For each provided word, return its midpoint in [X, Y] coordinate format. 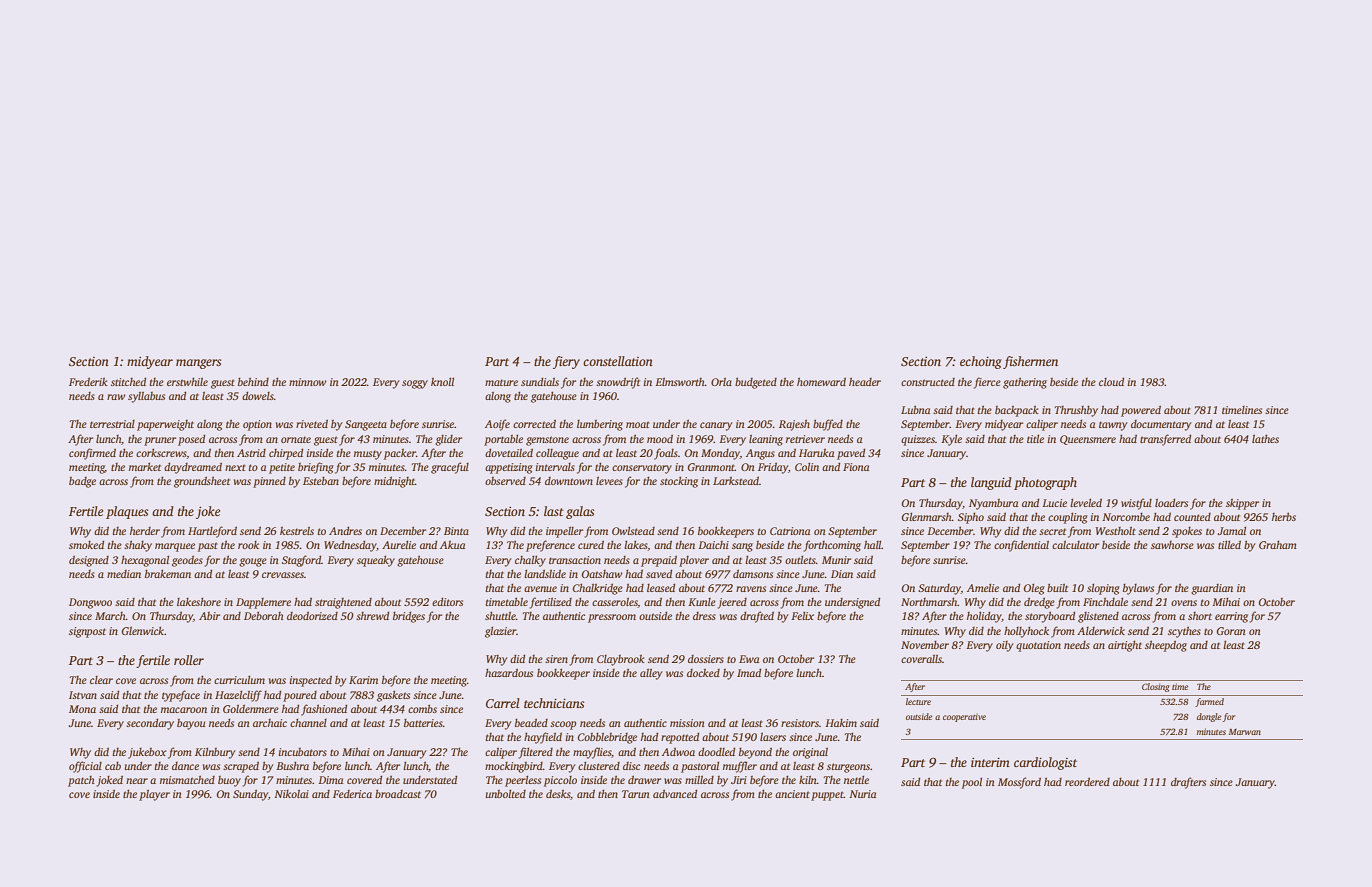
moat [638, 424]
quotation [1038, 646]
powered [1141, 411]
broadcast [398, 793]
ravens [751, 589]
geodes [187, 561]
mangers [198, 364]
